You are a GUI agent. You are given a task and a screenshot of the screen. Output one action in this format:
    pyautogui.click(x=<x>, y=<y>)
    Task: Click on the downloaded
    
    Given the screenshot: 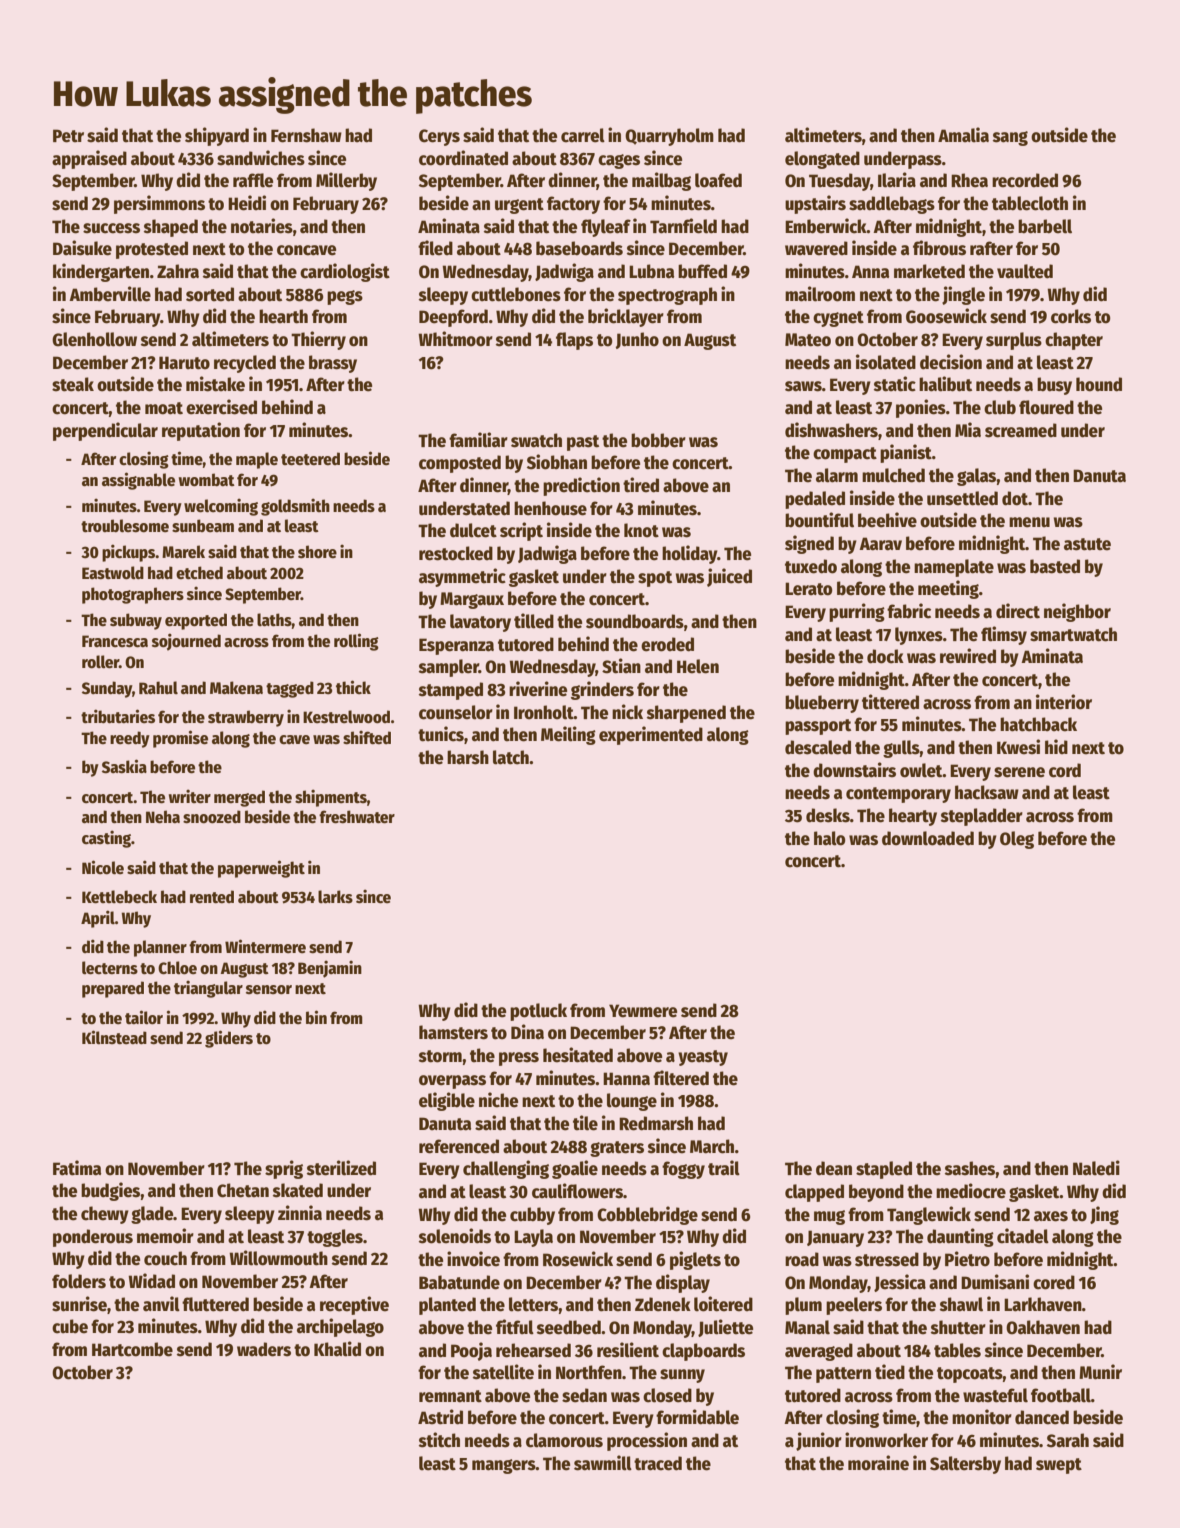 What is the action you would take?
    pyautogui.click(x=928, y=838)
